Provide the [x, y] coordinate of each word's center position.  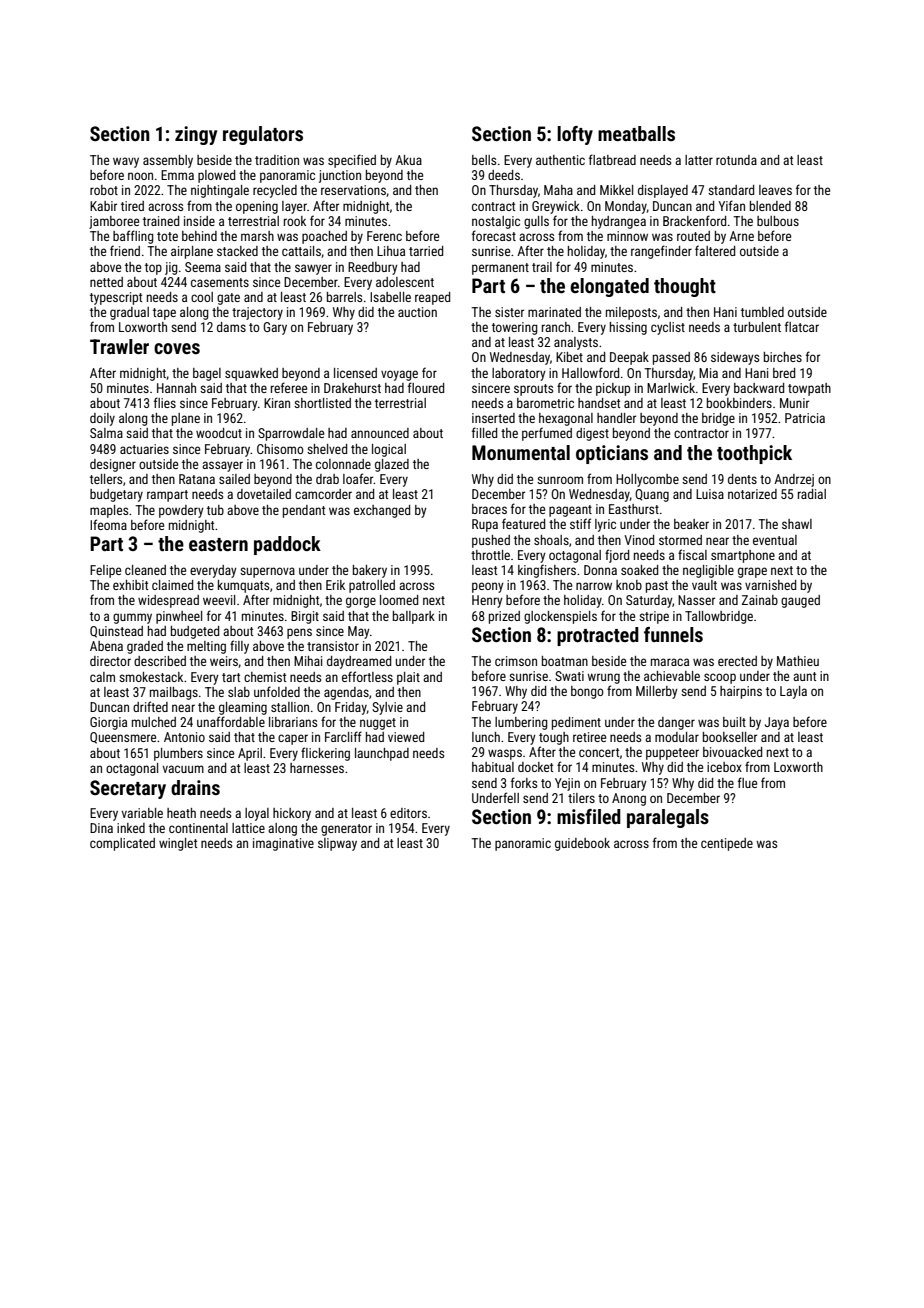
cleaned [145, 570]
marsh [257, 236]
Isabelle [390, 297]
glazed [392, 465]
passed [671, 358]
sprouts [533, 390]
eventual [775, 540]
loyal [257, 814]
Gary [275, 328]
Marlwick [671, 388]
